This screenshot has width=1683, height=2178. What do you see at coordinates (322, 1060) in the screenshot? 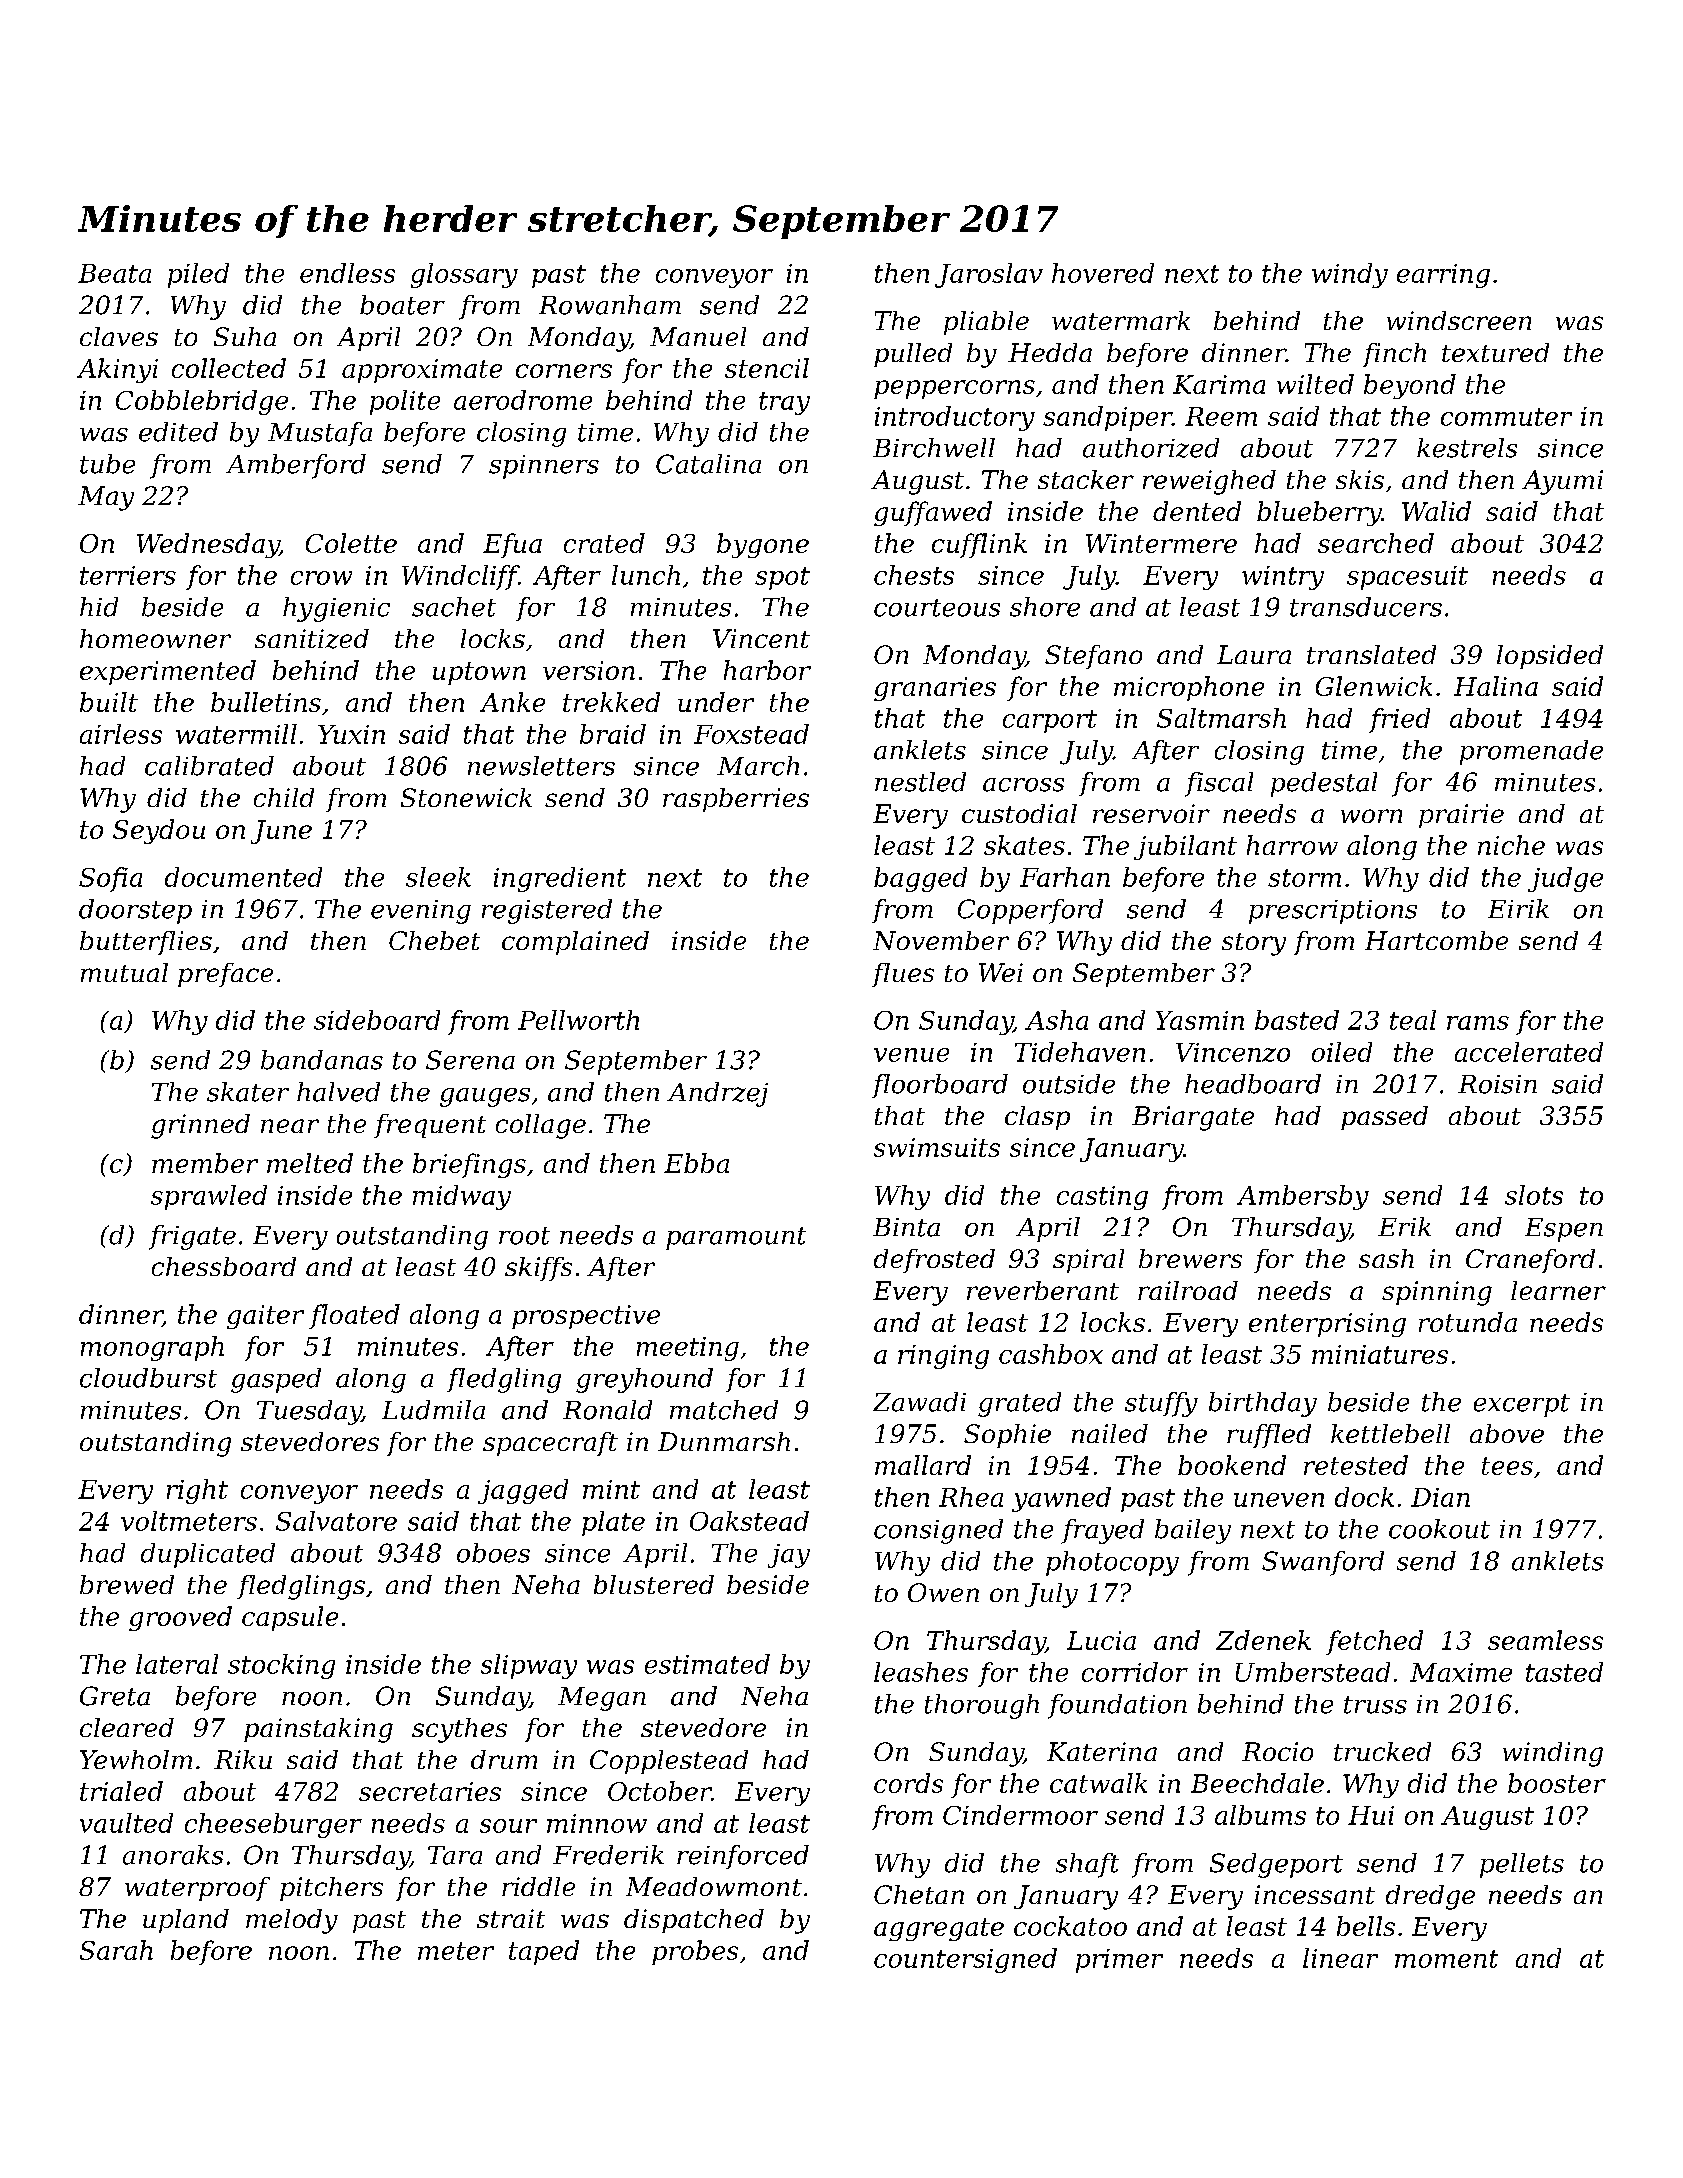
I see `bandanas` at bounding box center [322, 1060].
